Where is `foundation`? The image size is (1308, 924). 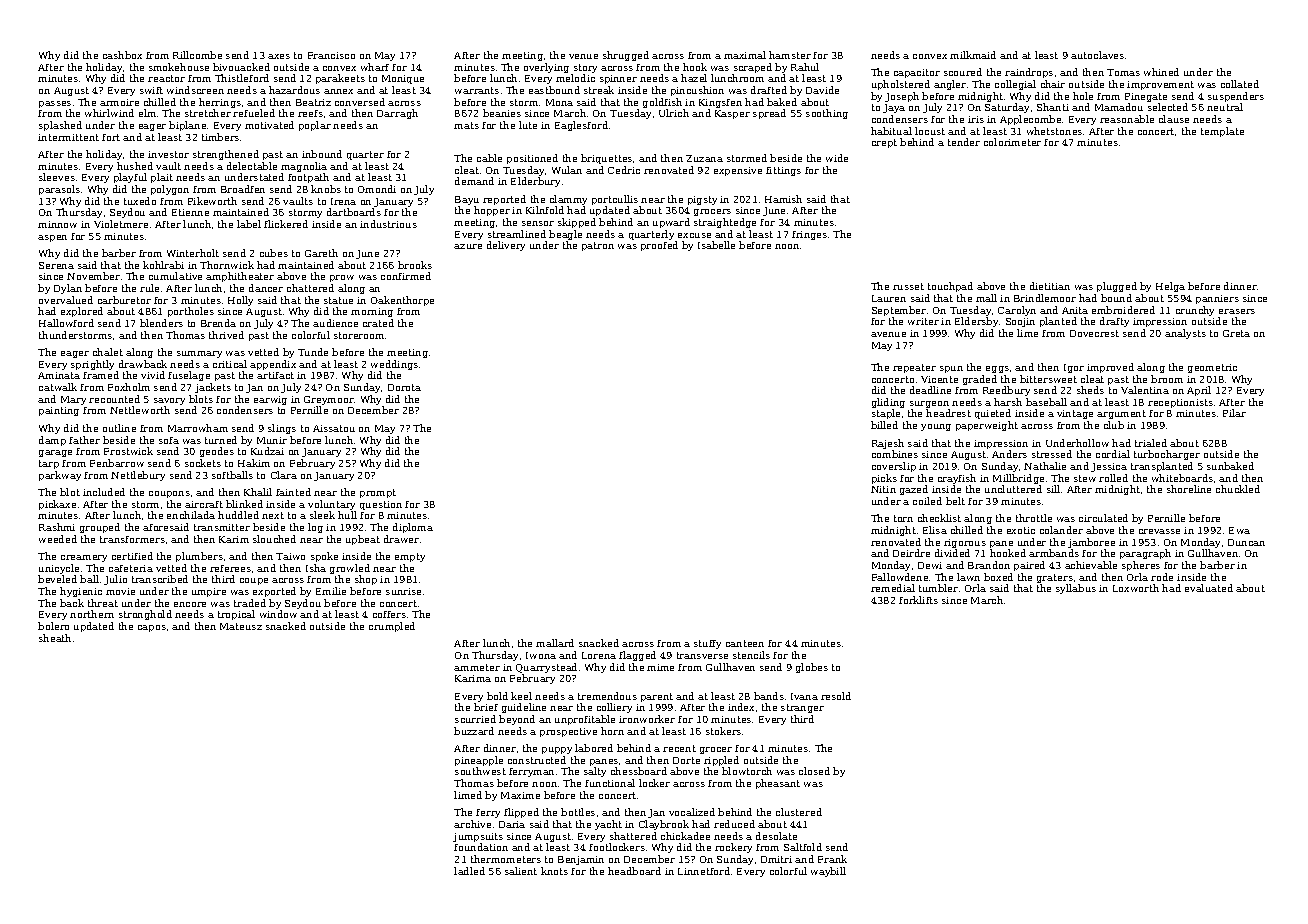 foundation is located at coordinates (481, 847).
